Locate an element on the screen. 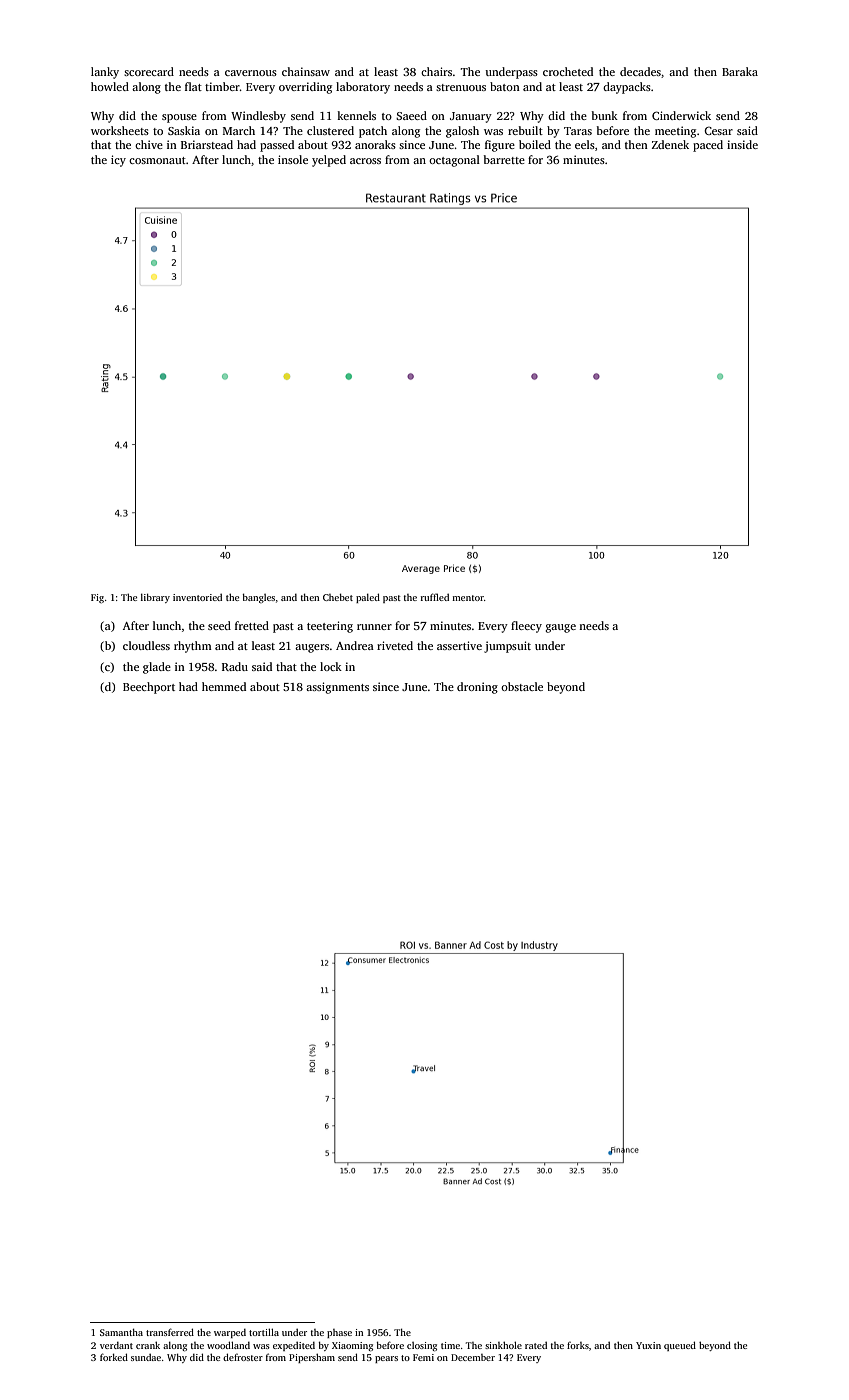 Image resolution: width=849 pixels, height=1400 pixels. obstacle is located at coordinates (522, 686).
